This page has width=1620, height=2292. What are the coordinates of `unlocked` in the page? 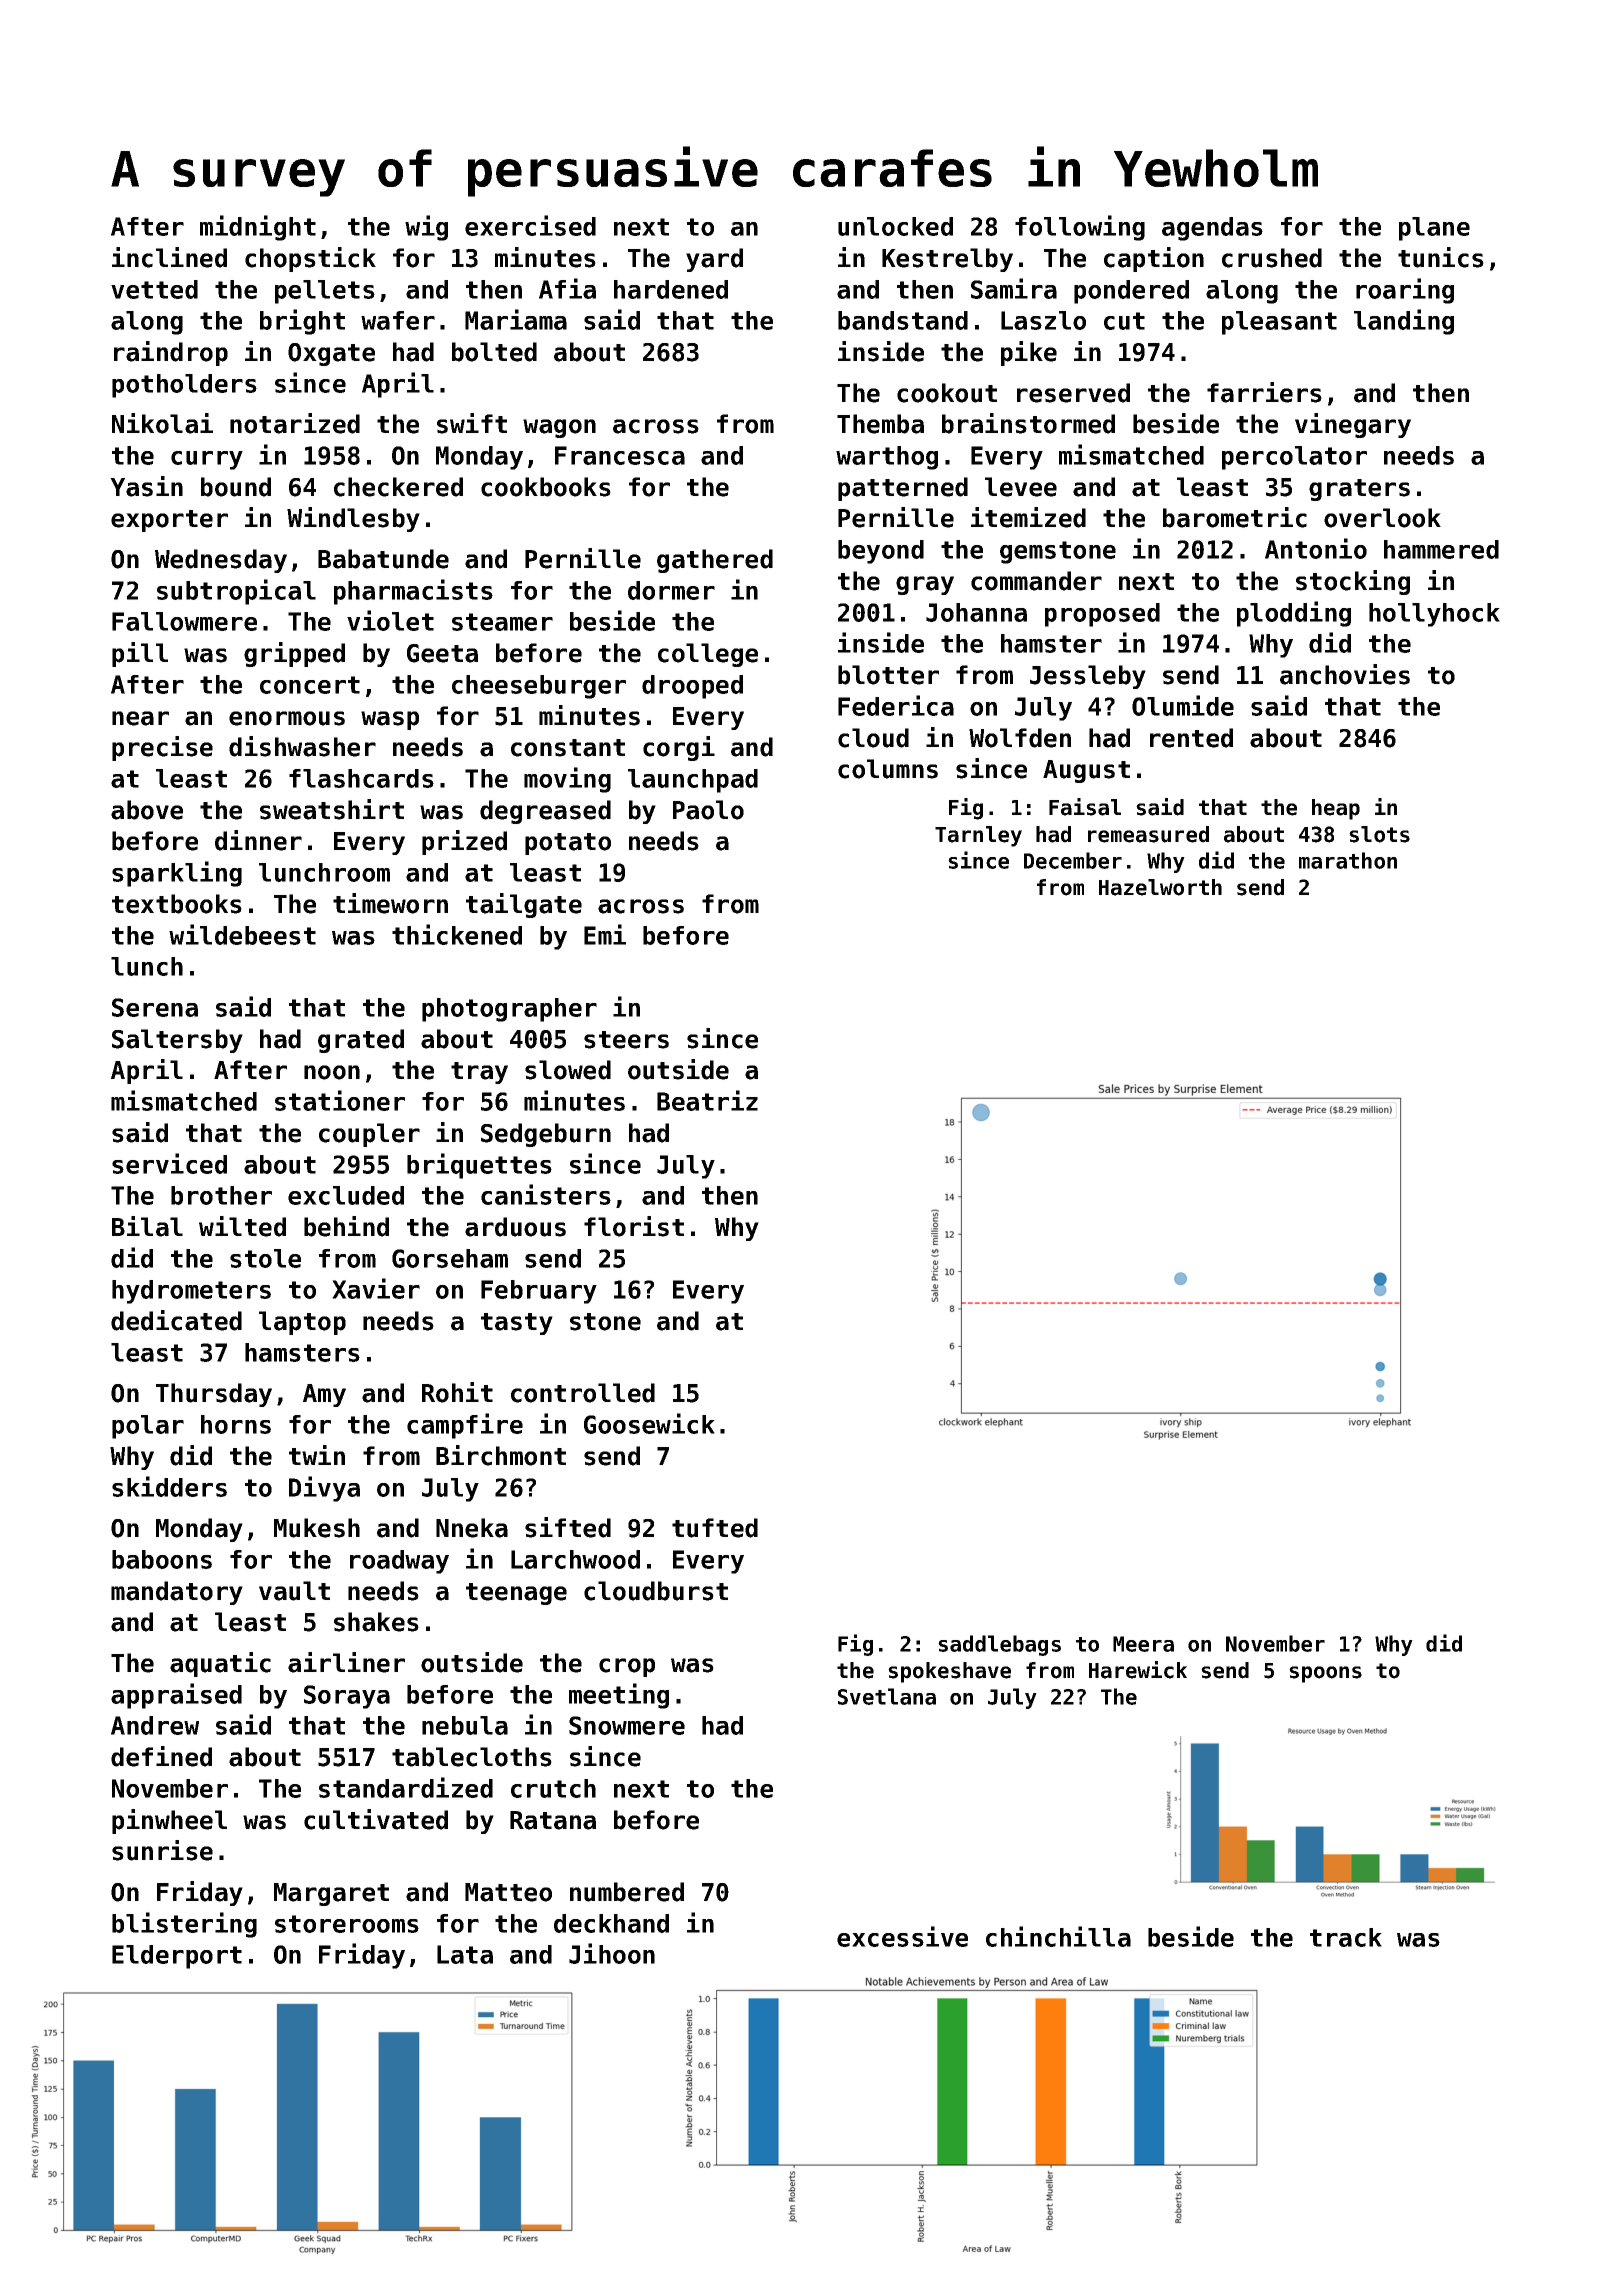 It's located at (895, 226).
